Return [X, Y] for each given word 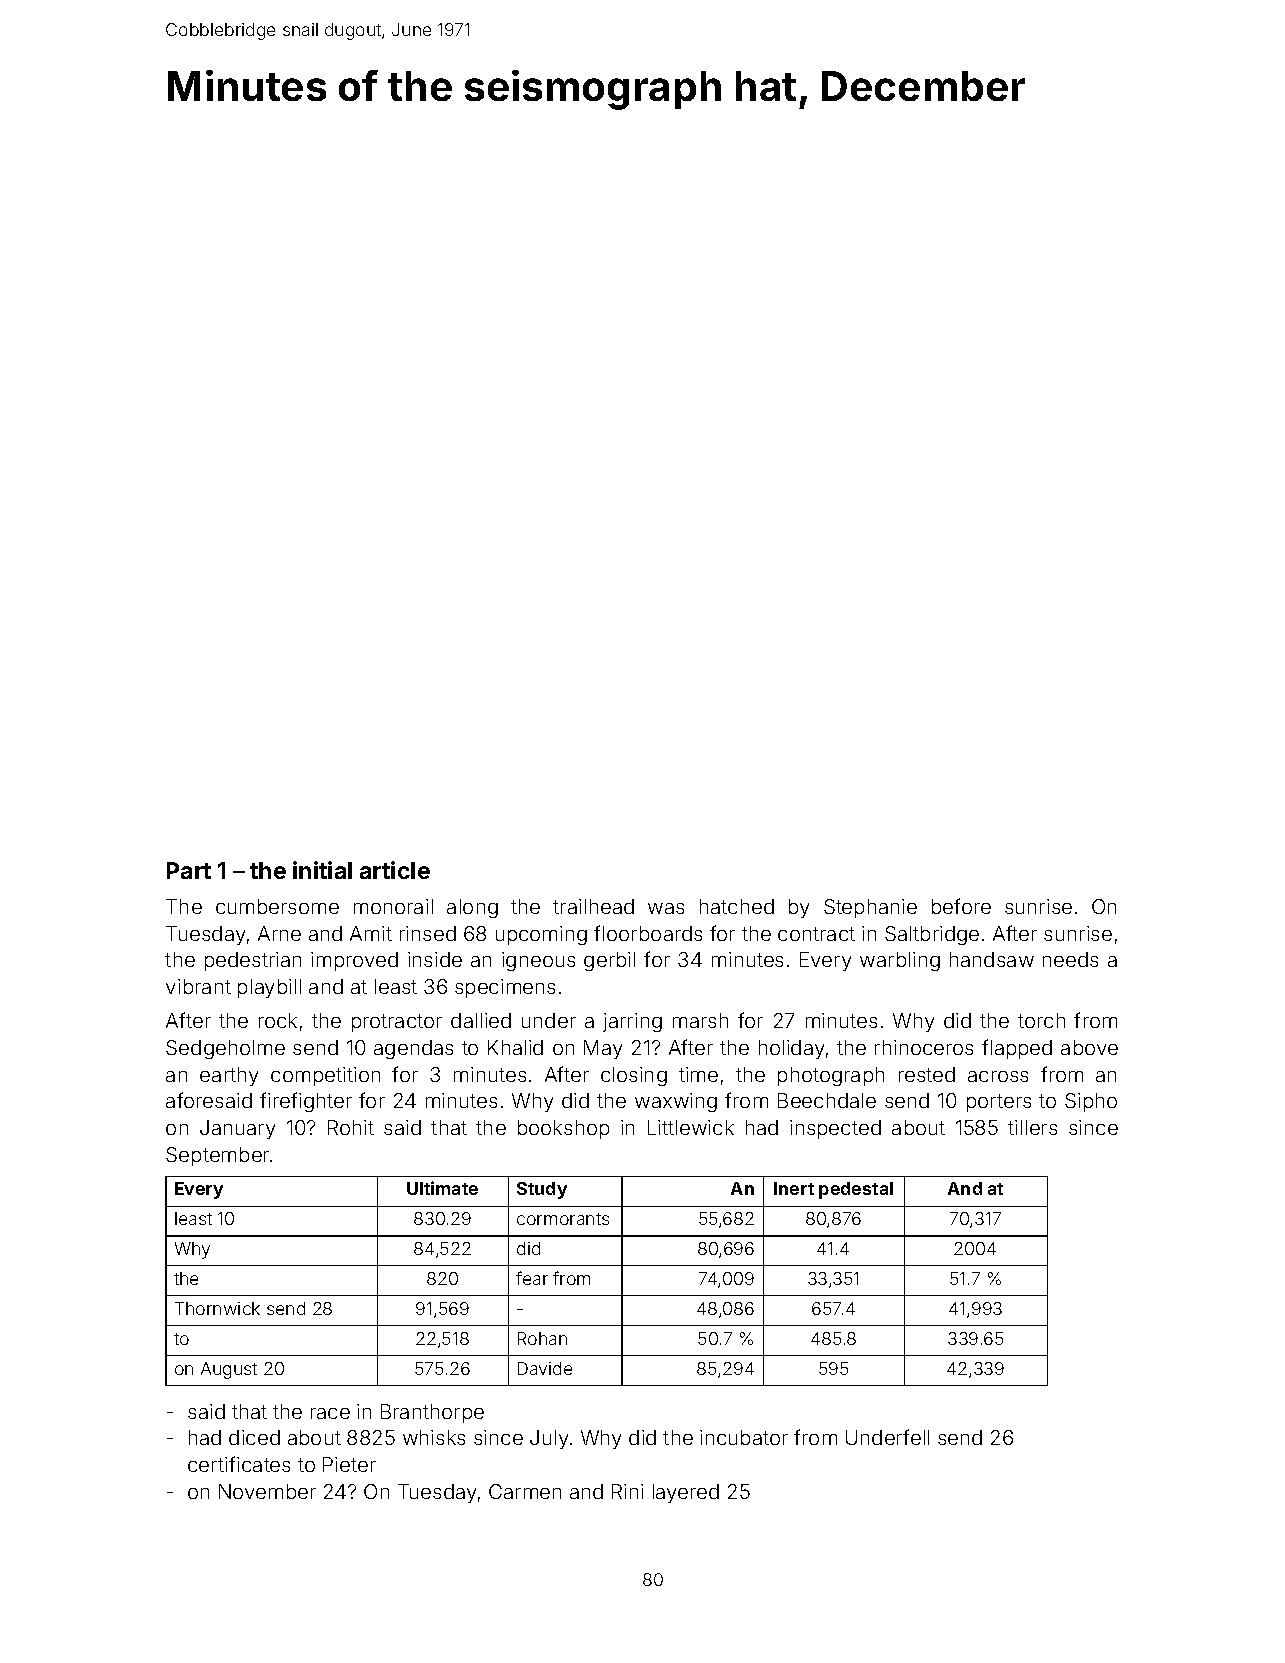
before [961, 906]
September [217, 1156]
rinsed [428, 933]
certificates [239, 1464]
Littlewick [691, 1127]
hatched [737, 906]
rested [927, 1074]
